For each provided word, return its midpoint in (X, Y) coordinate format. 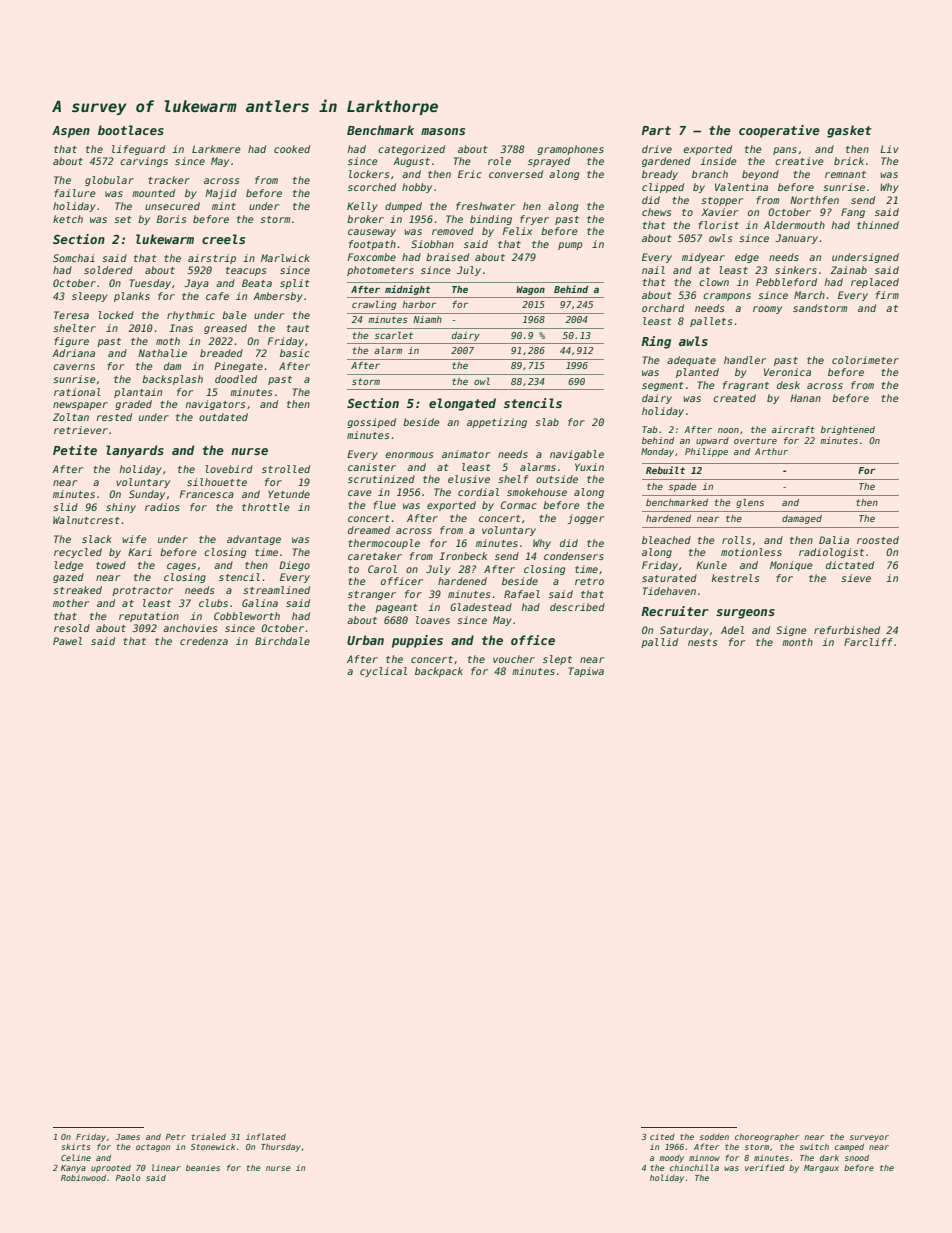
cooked (292, 149)
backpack (439, 672)
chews (656, 212)
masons (443, 131)
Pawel (67, 641)
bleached (666, 540)
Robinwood (83, 1178)
